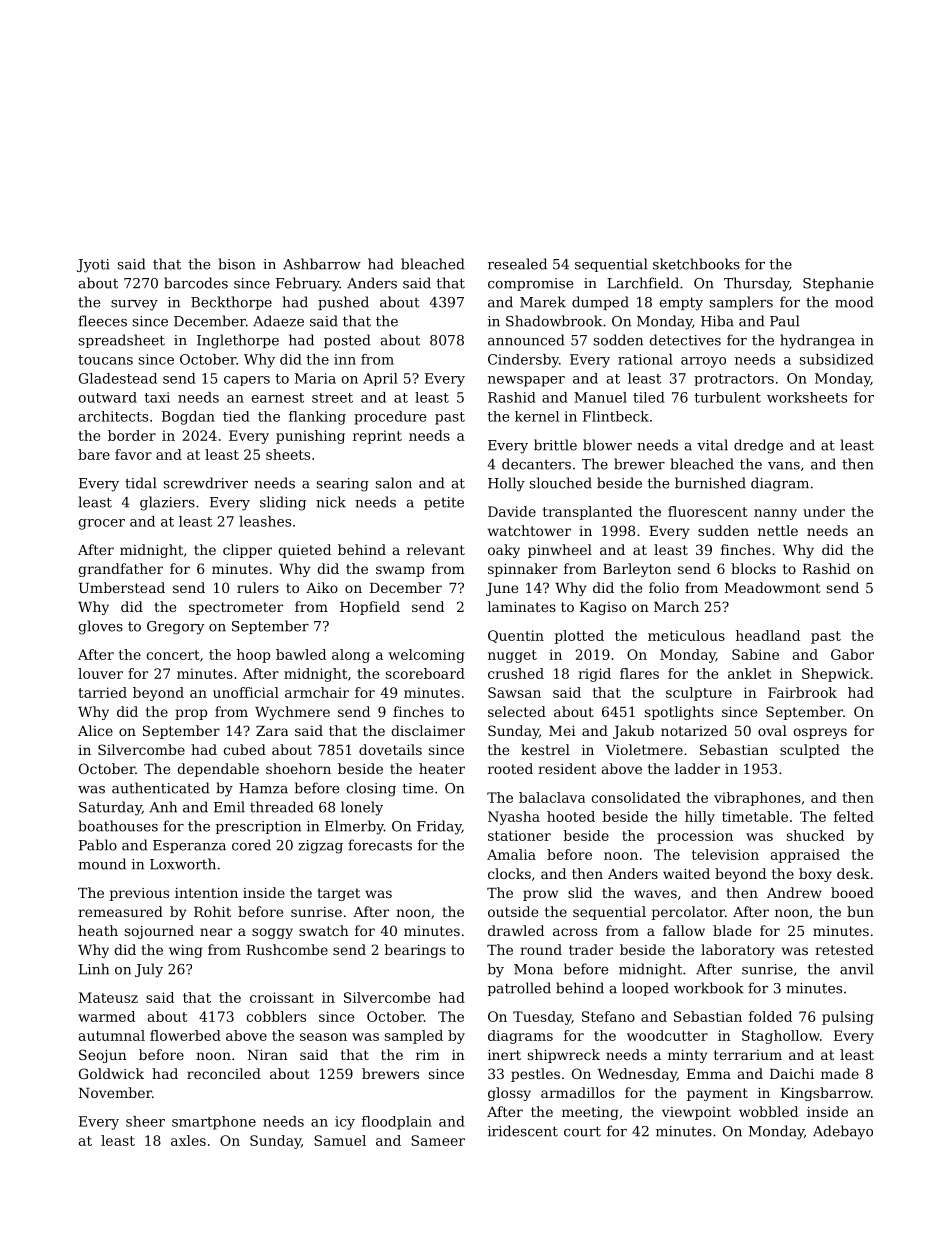  What do you see at coordinates (542, 1018) in the screenshot?
I see `Tuesday` at bounding box center [542, 1018].
